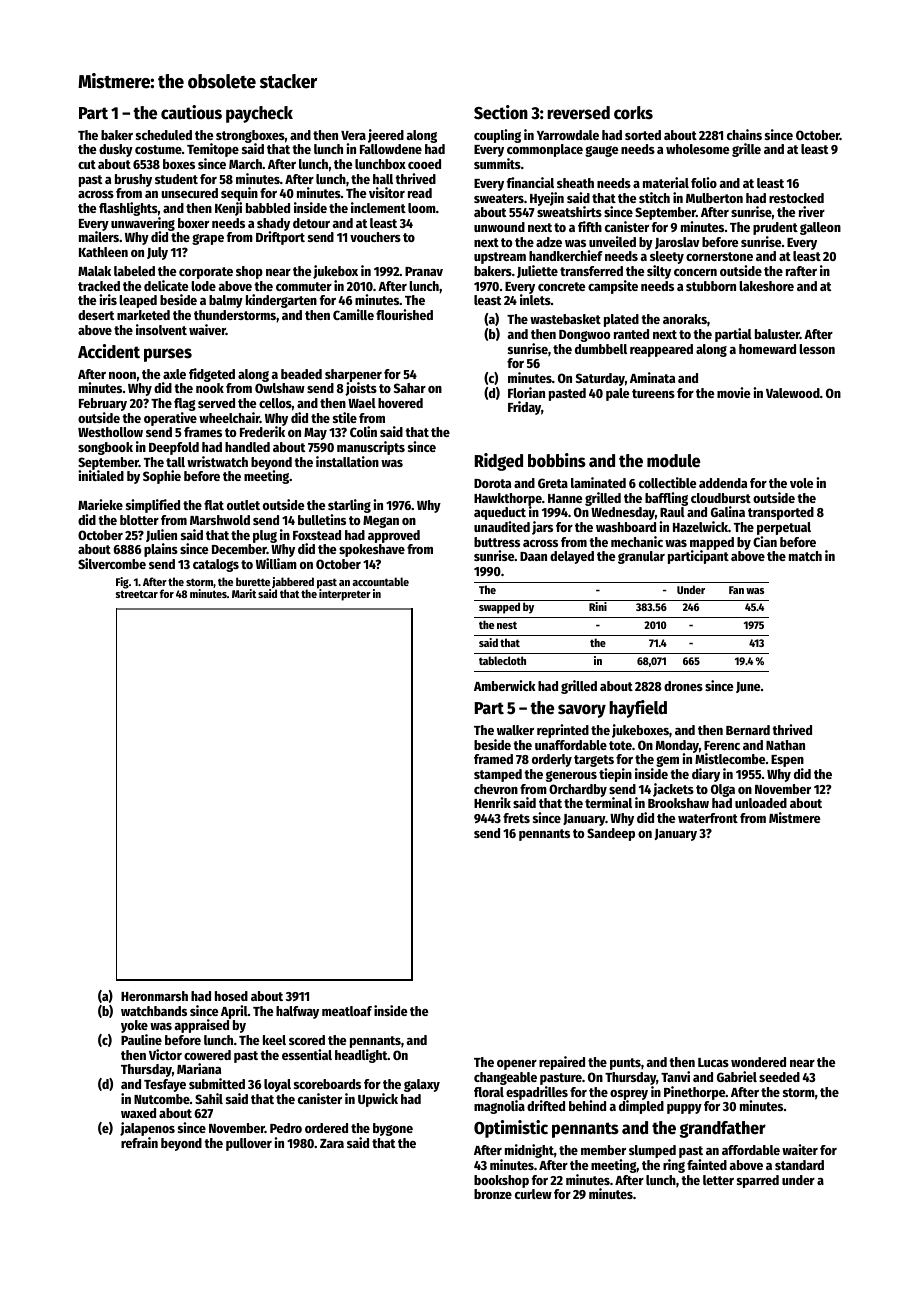 Image resolution: width=924 pixels, height=1308 pixels. Describe the element at coordinates (761, 803) in the screenshot. I see `unloaded` at that location.
